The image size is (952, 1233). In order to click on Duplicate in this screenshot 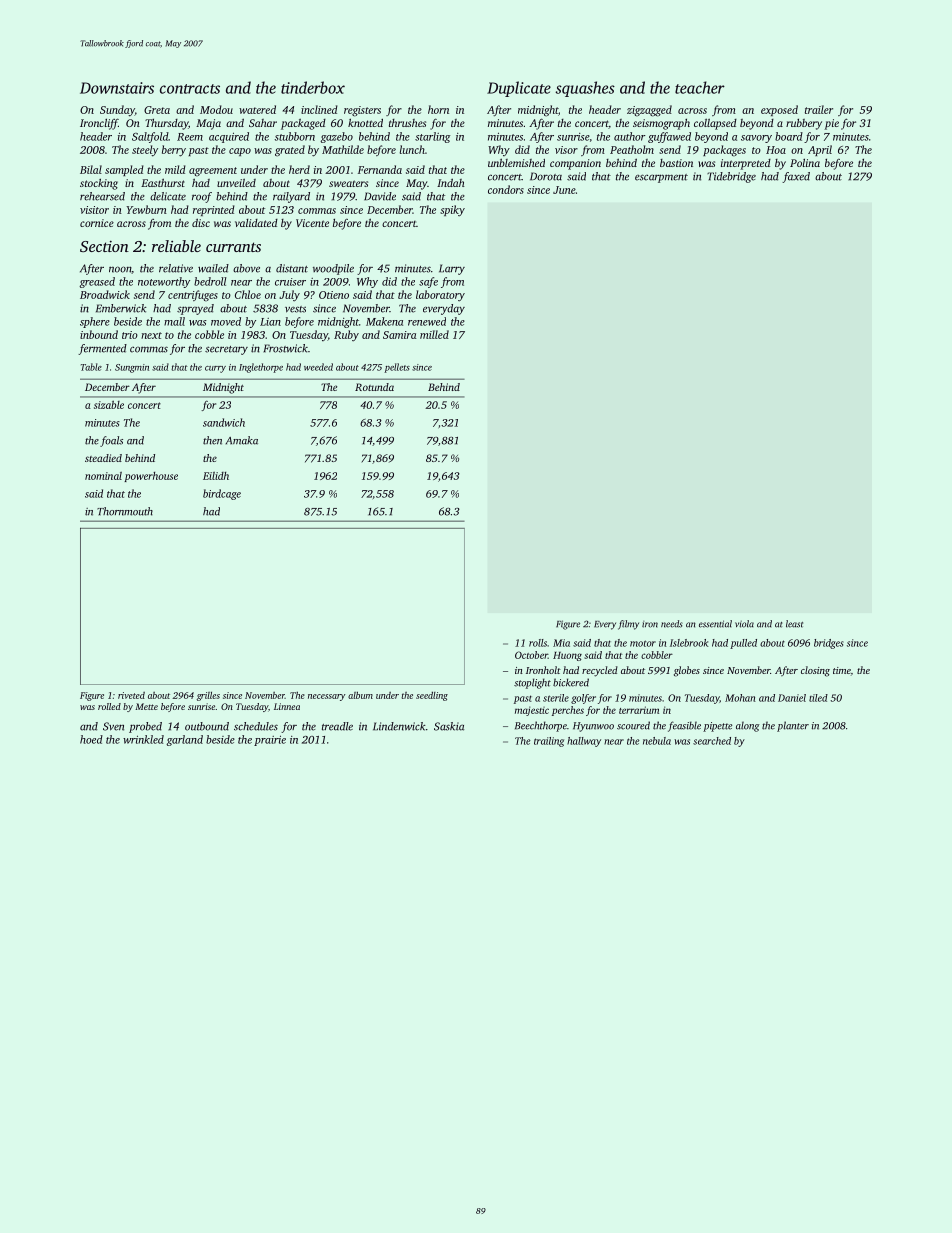, I will do `click(519, 89)`.
